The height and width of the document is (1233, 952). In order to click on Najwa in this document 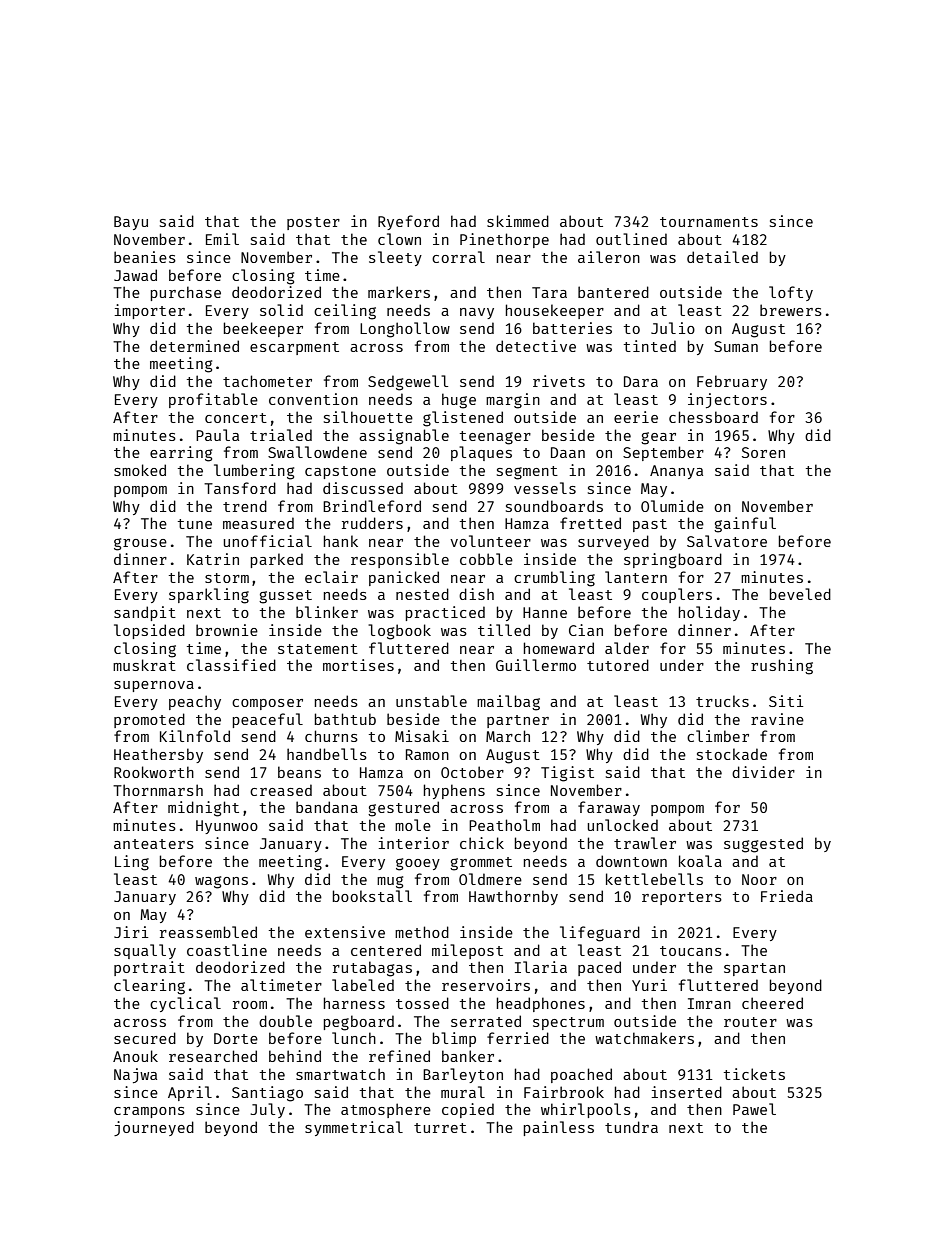, I will do `click(135, 1075)`.
